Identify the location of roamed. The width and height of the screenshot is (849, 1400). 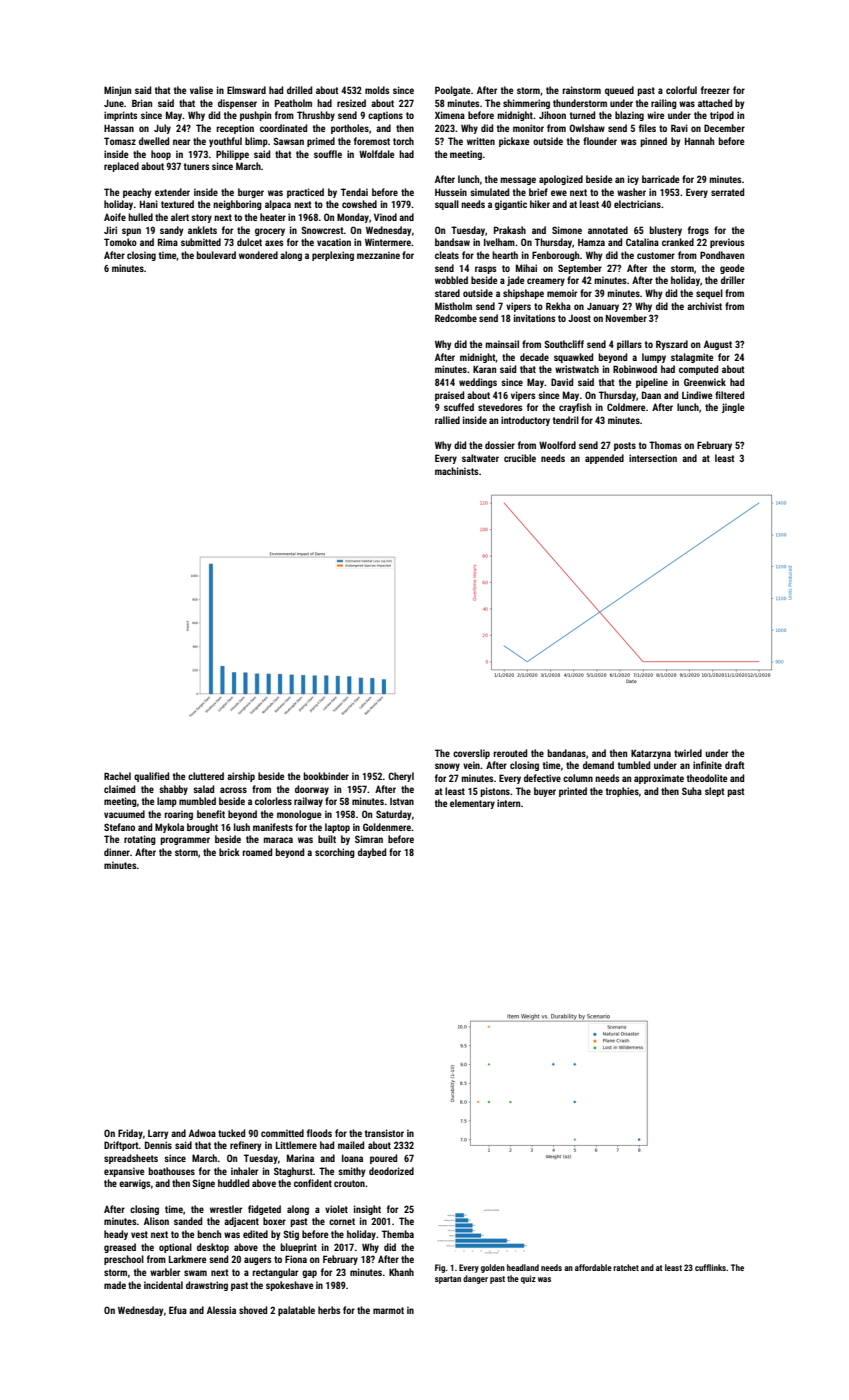
(257, 852).
